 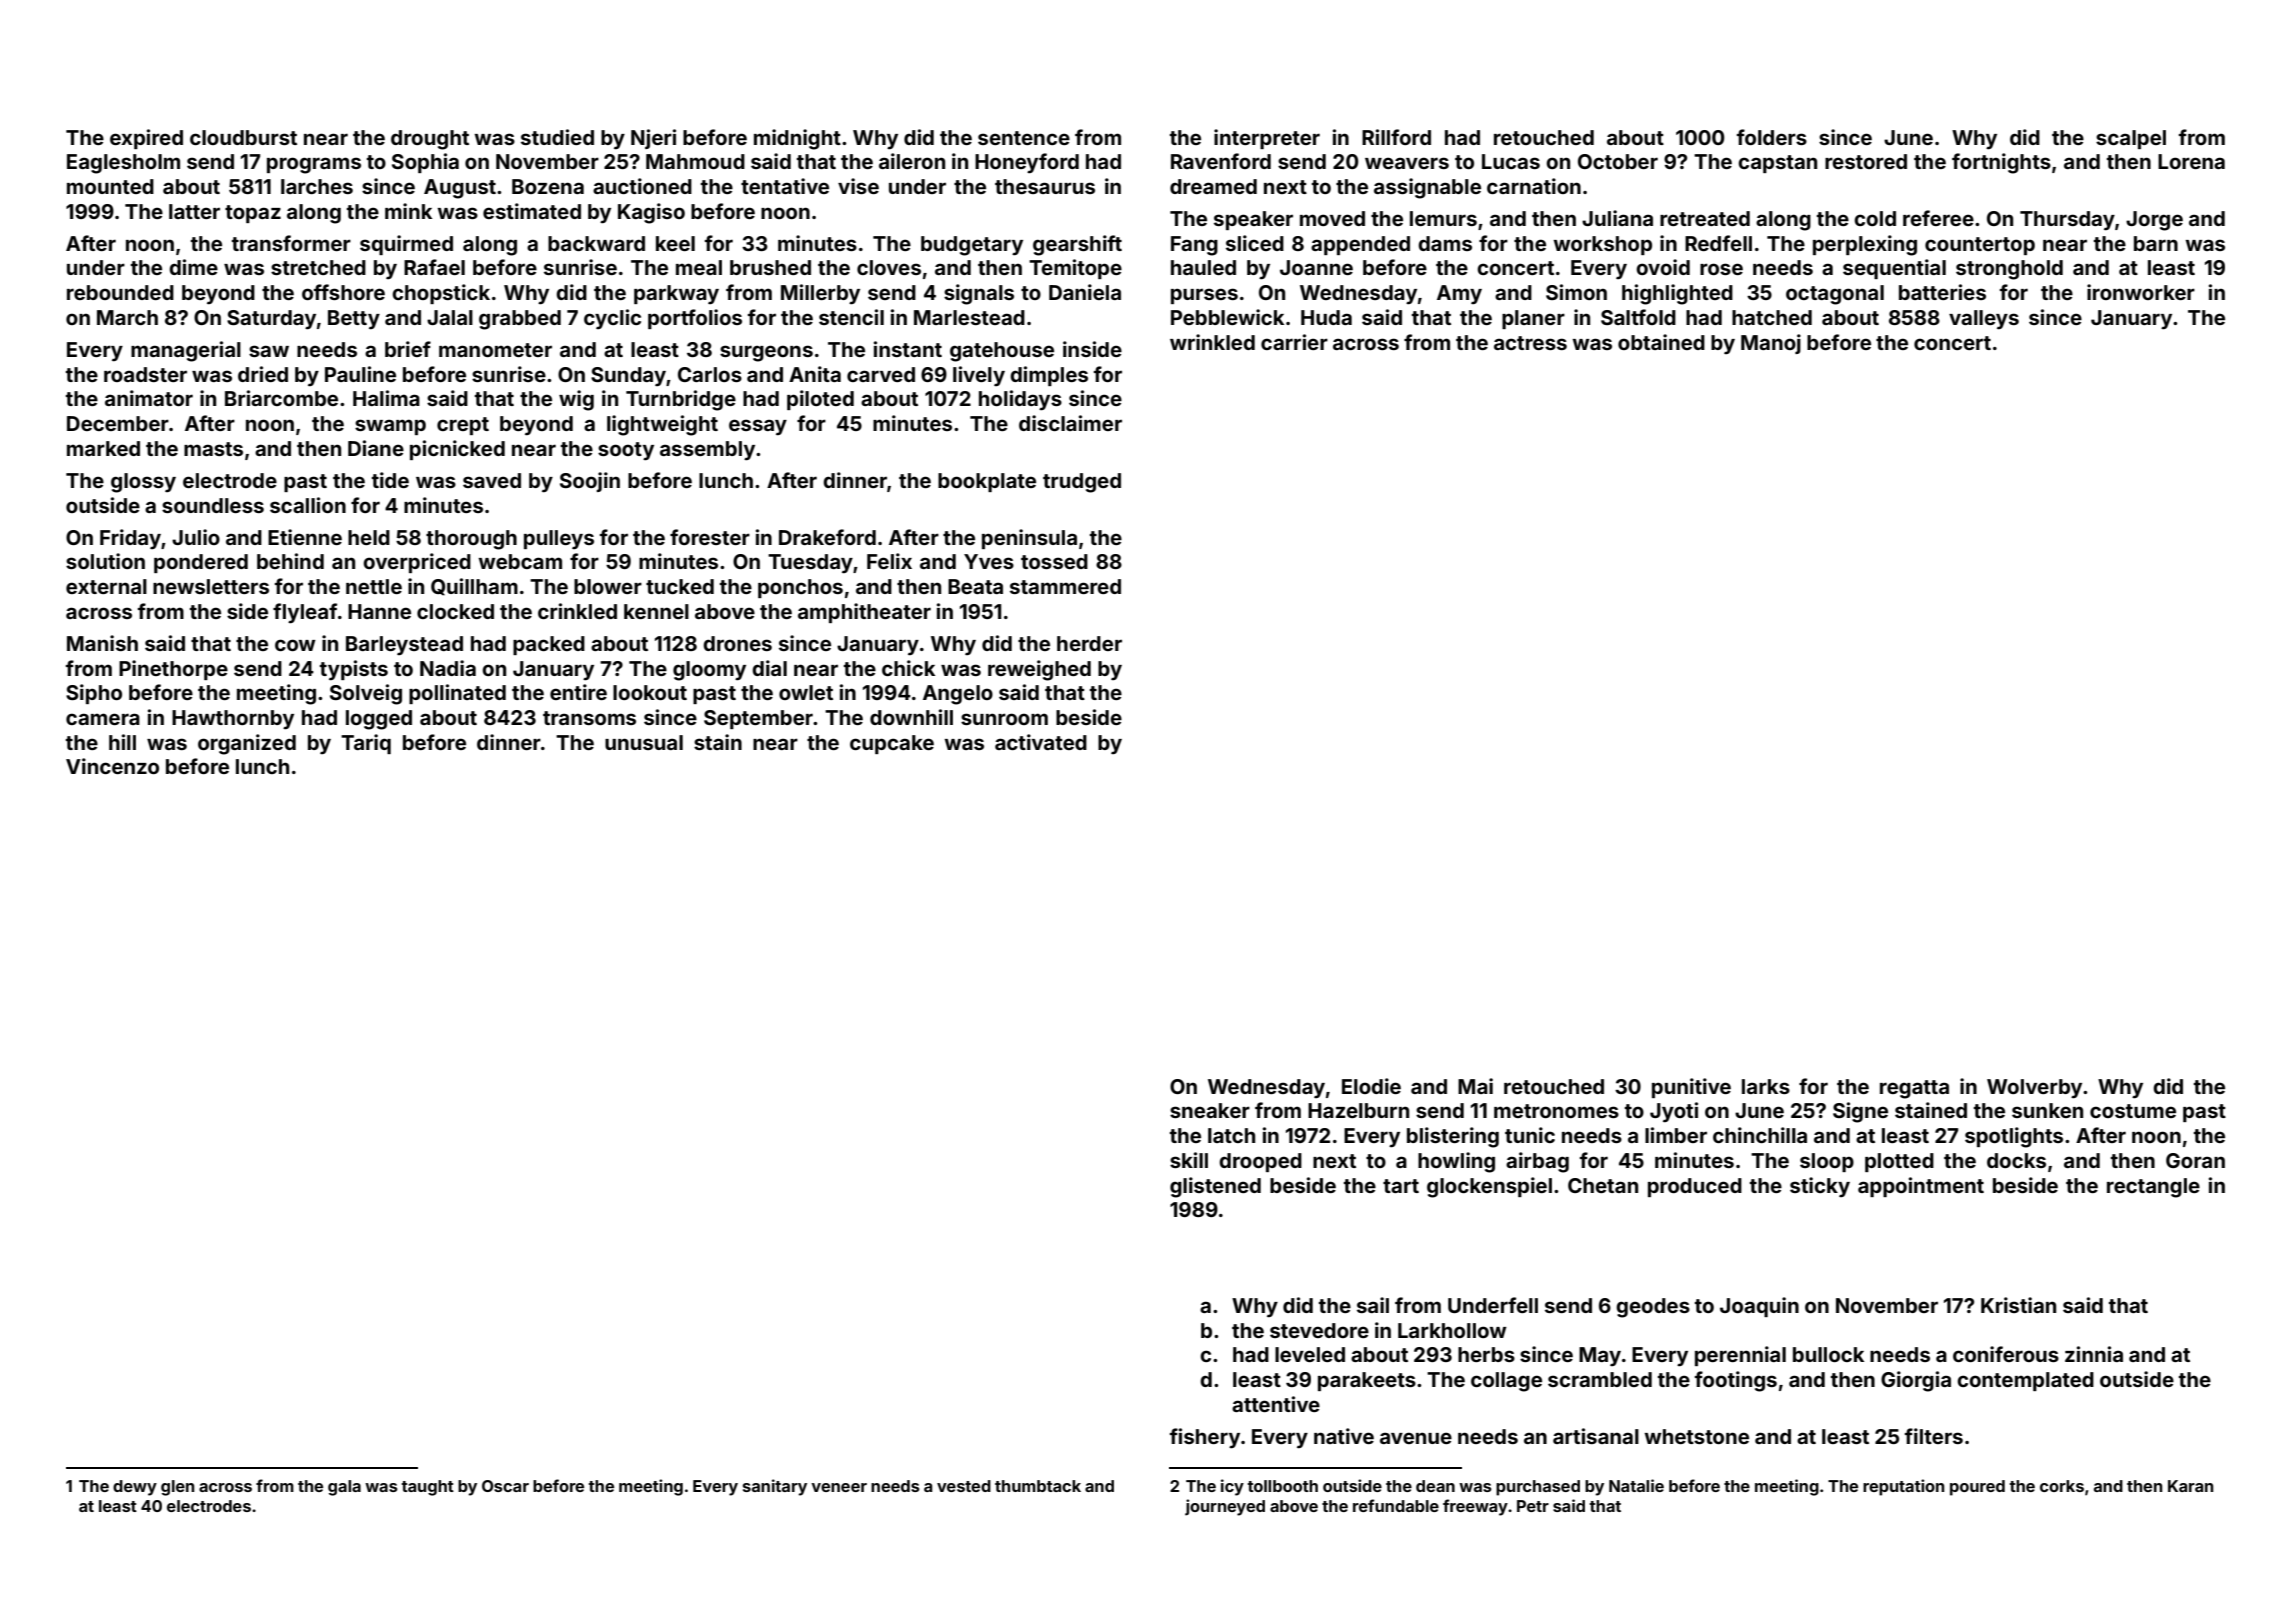 What do you see at coordinates (839, 1487) in the screenshot?
I see `veneer` at bounding box center [839, 1487].
